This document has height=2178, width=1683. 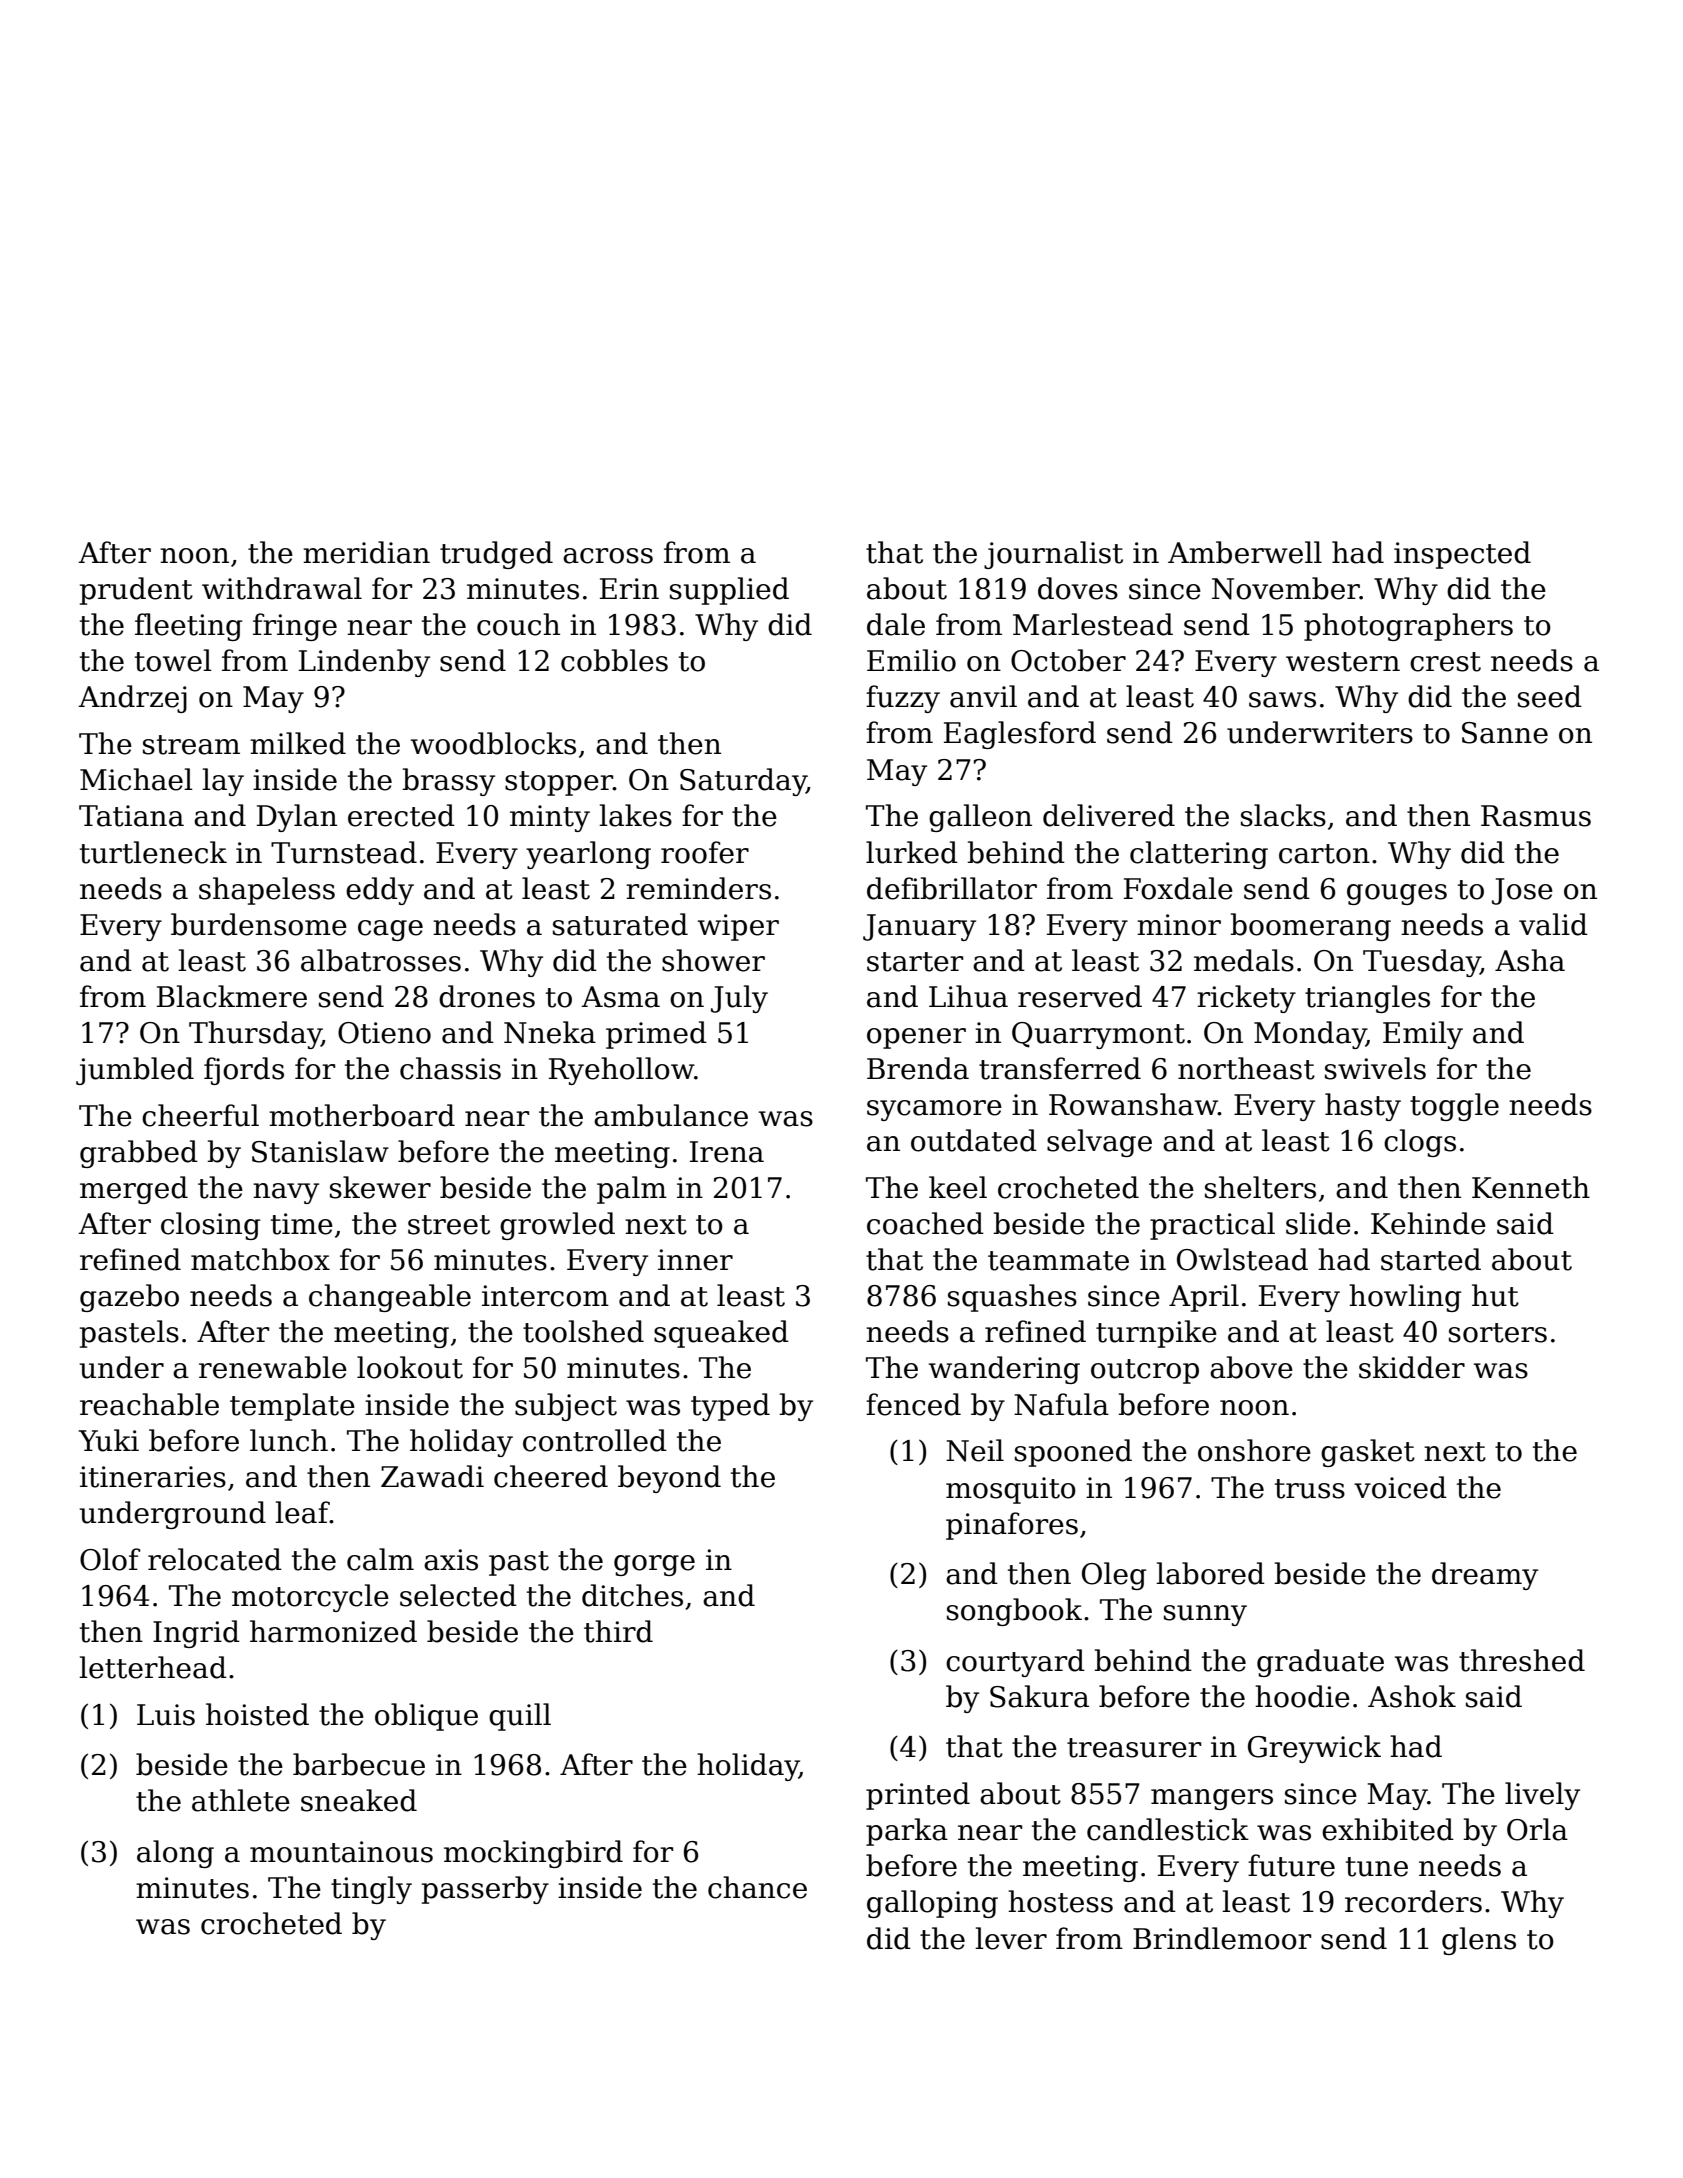 I want to click on milked, so click(x=298, y=743).
